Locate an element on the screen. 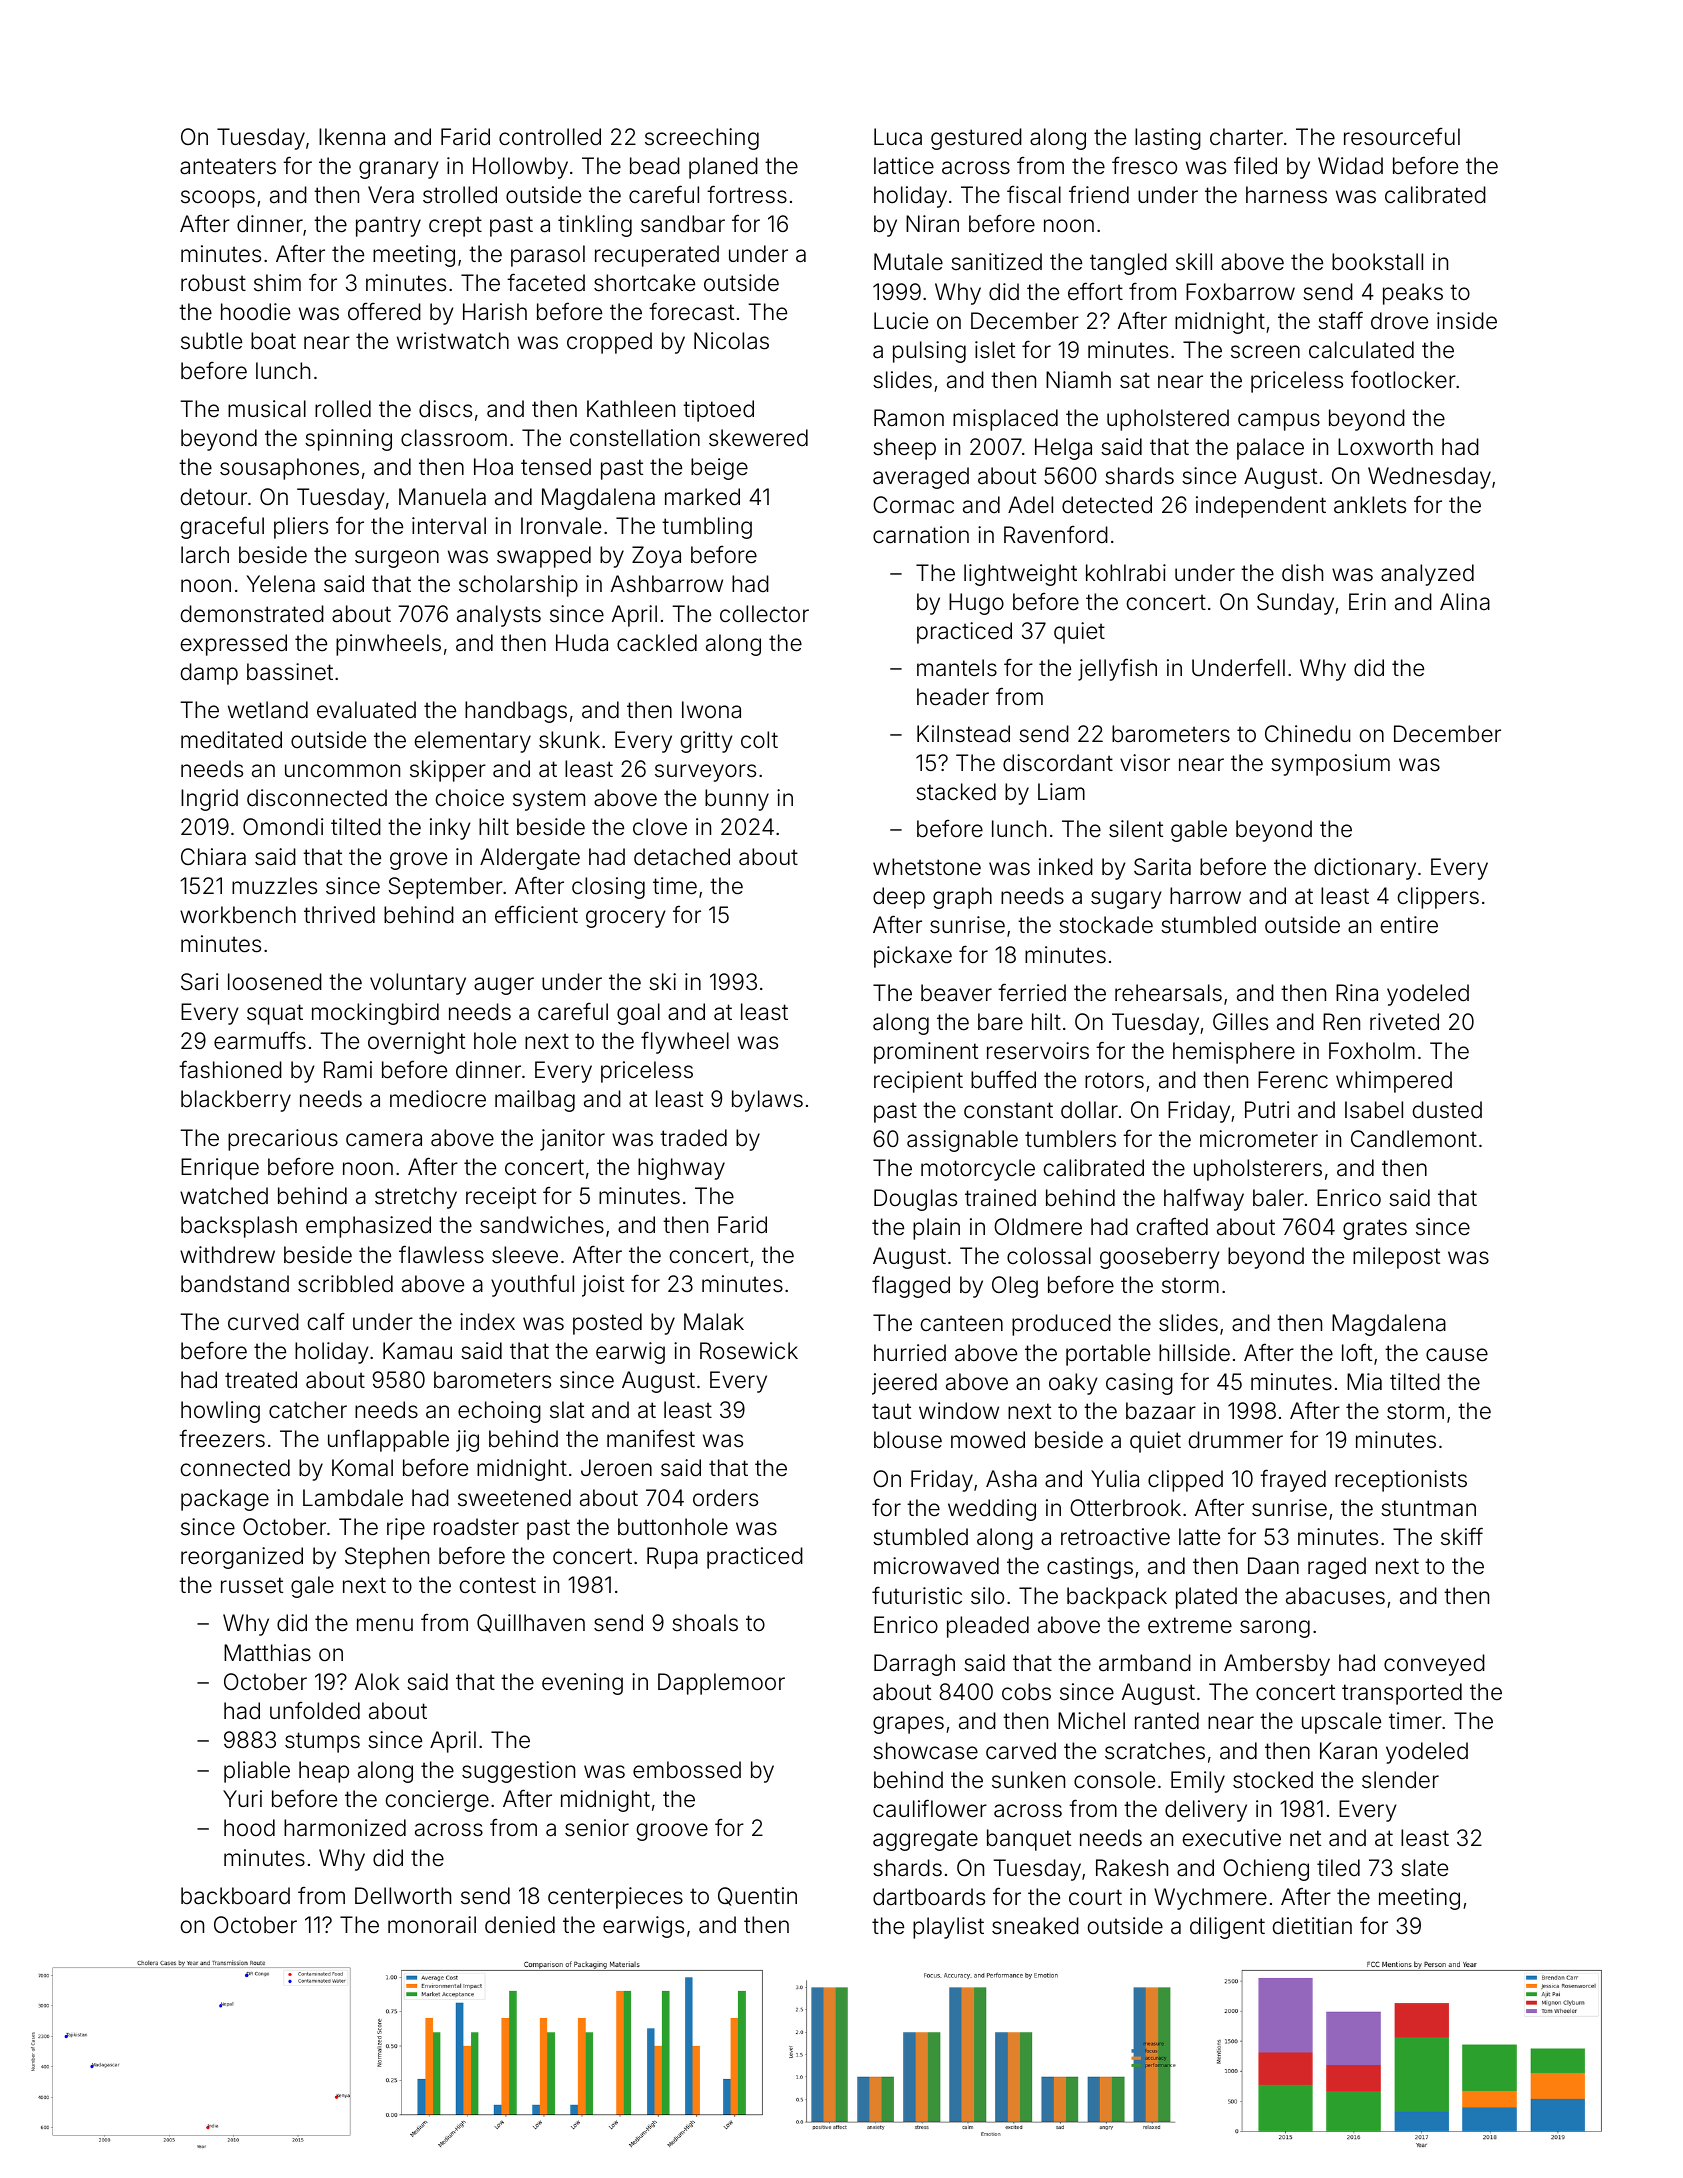 The height and width of the screenshot is (2178, 1683). playlist is located at coordinates (948, 1928).
